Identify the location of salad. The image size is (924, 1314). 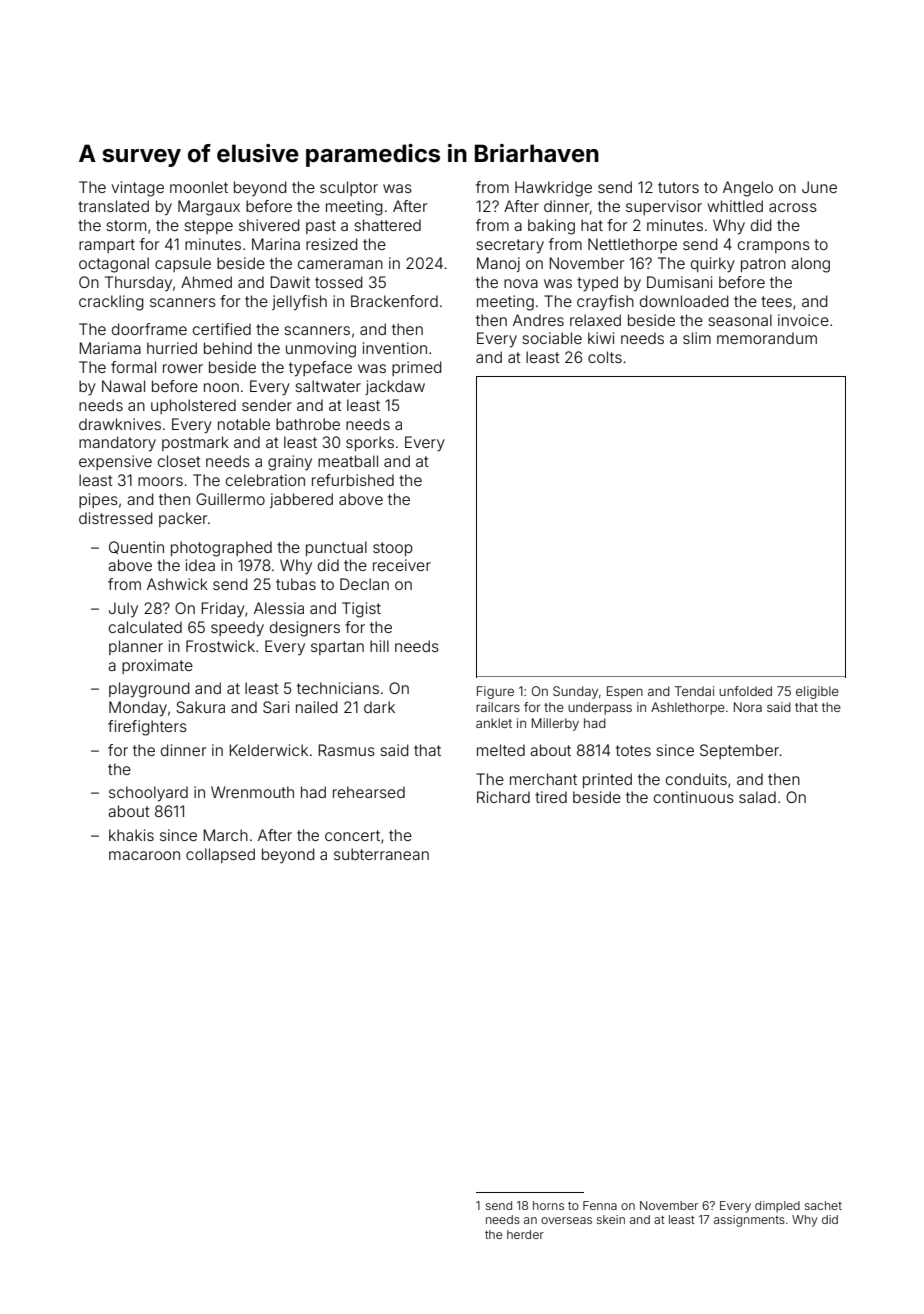
(757, 797).
